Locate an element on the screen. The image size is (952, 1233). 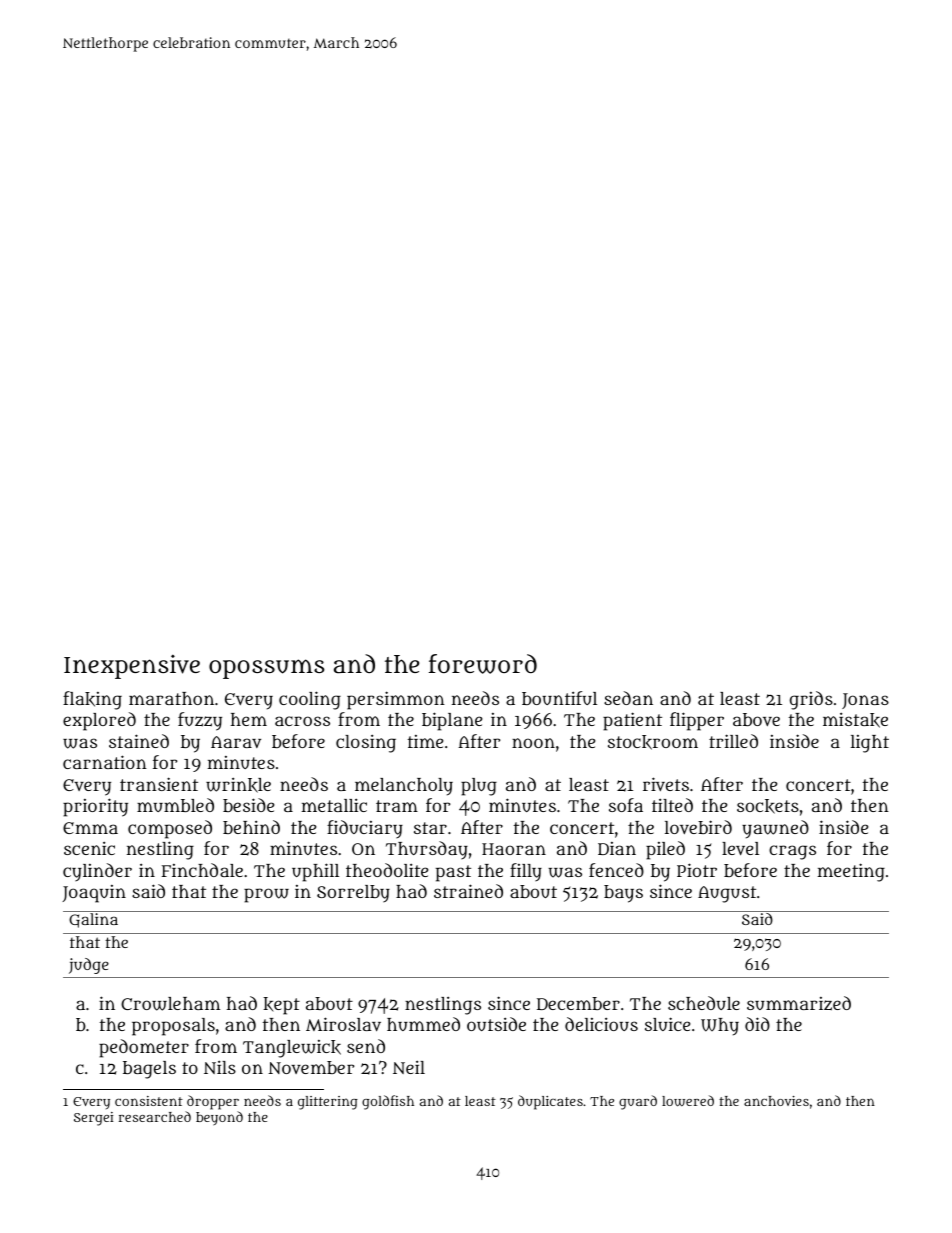
plug is located at coordinates (479, 787).
